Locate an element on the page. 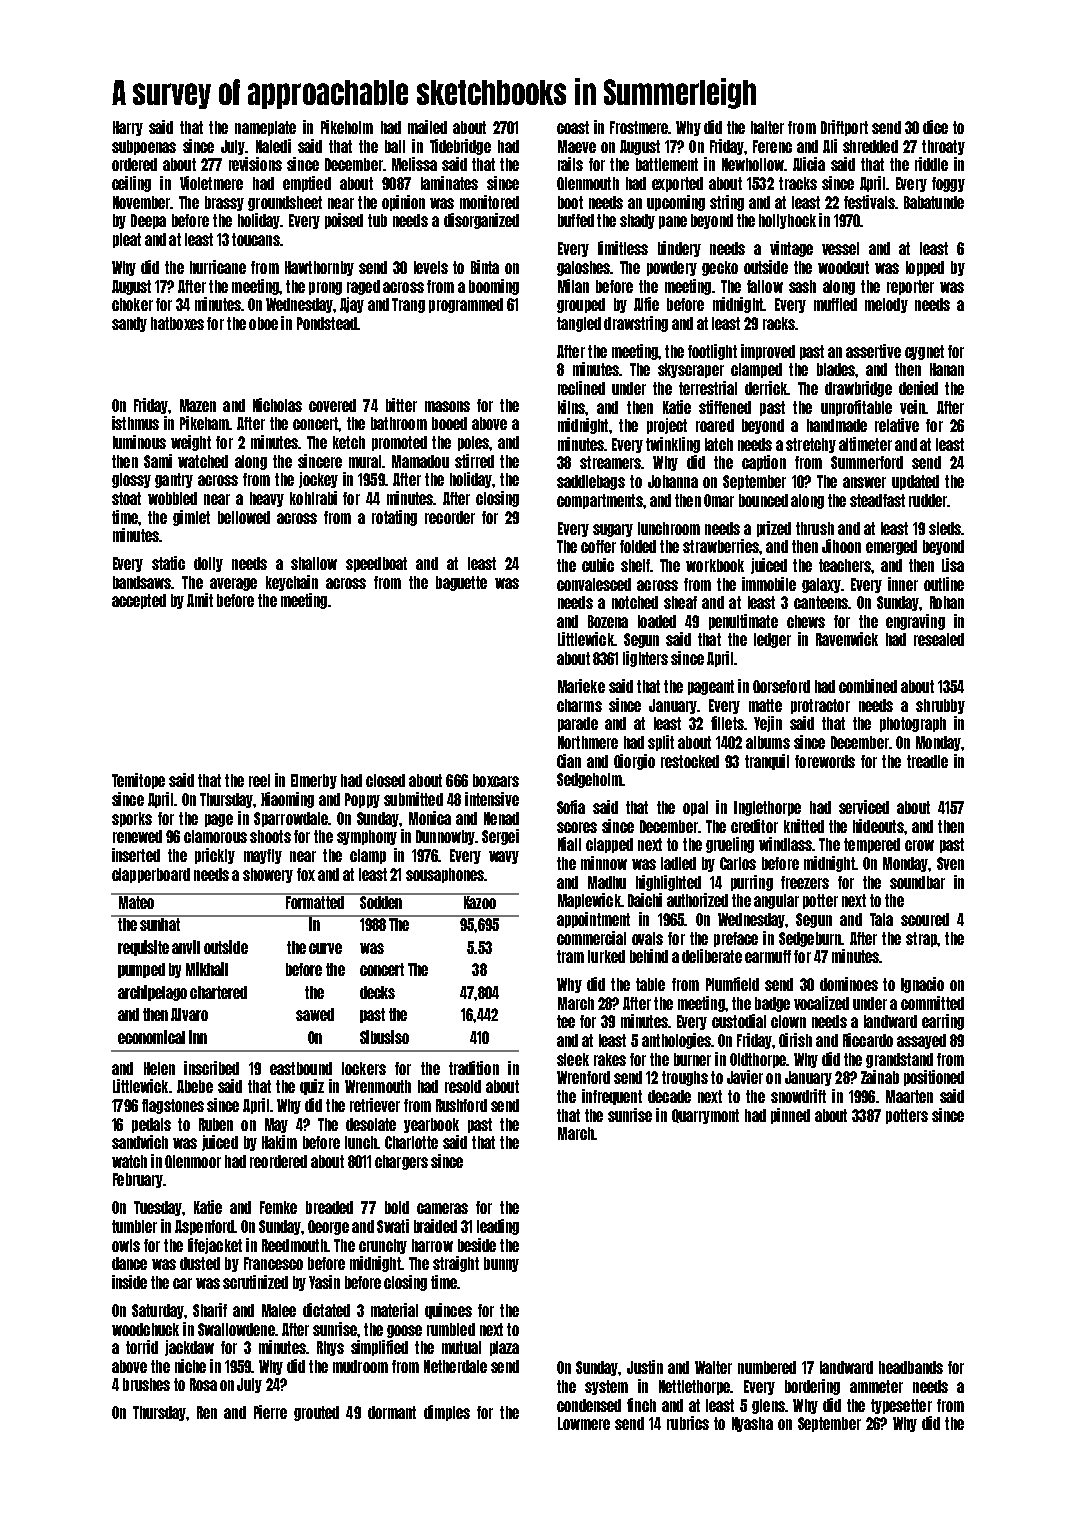 The image size is (1076, 1528). Daichi is located at coordinates (645, 900).
